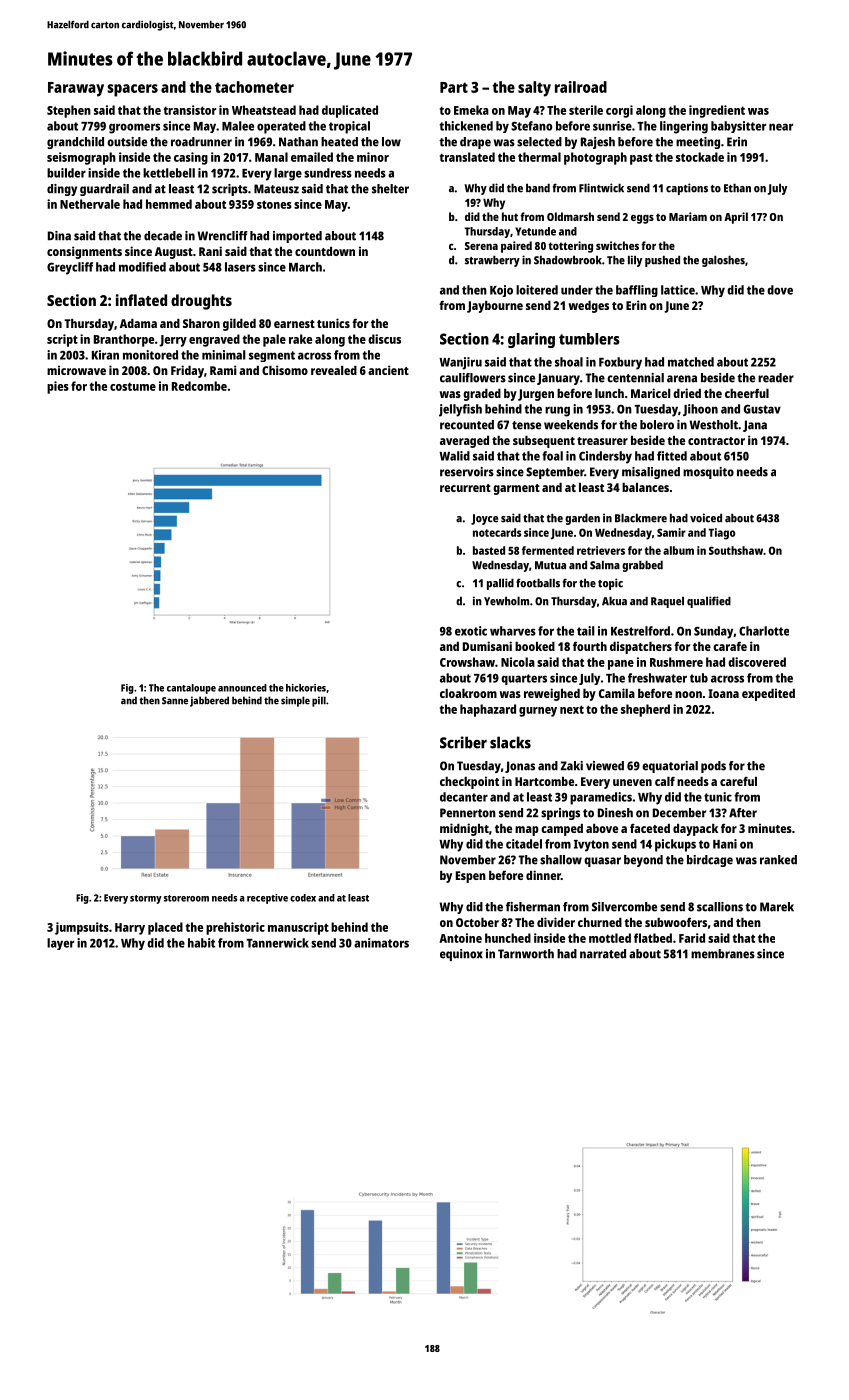 The width and height of the screenshot is (849, 1400). I want to click on discus, so click(384, 339).
